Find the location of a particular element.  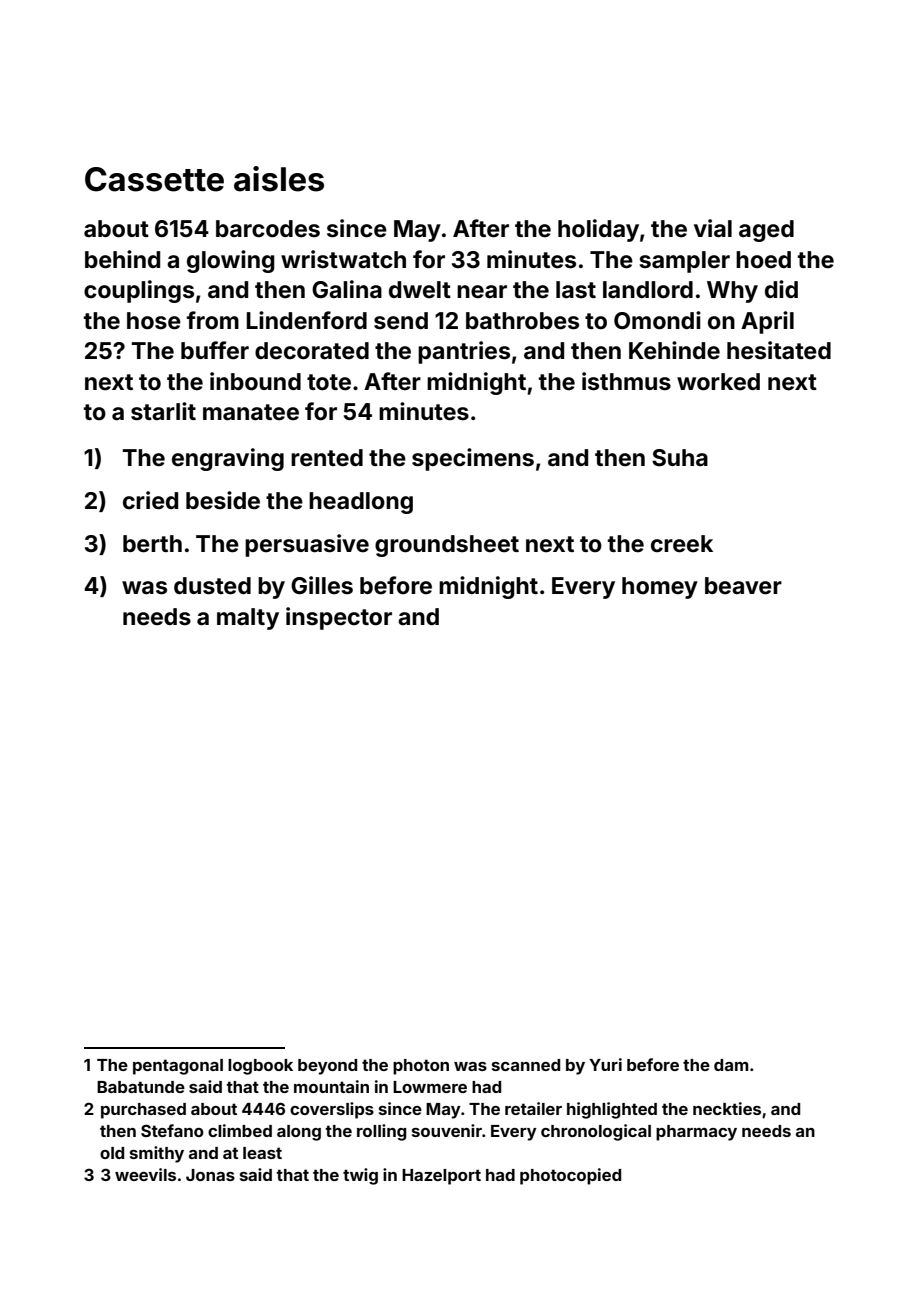

inspector is located at coordinates (339, 618).
